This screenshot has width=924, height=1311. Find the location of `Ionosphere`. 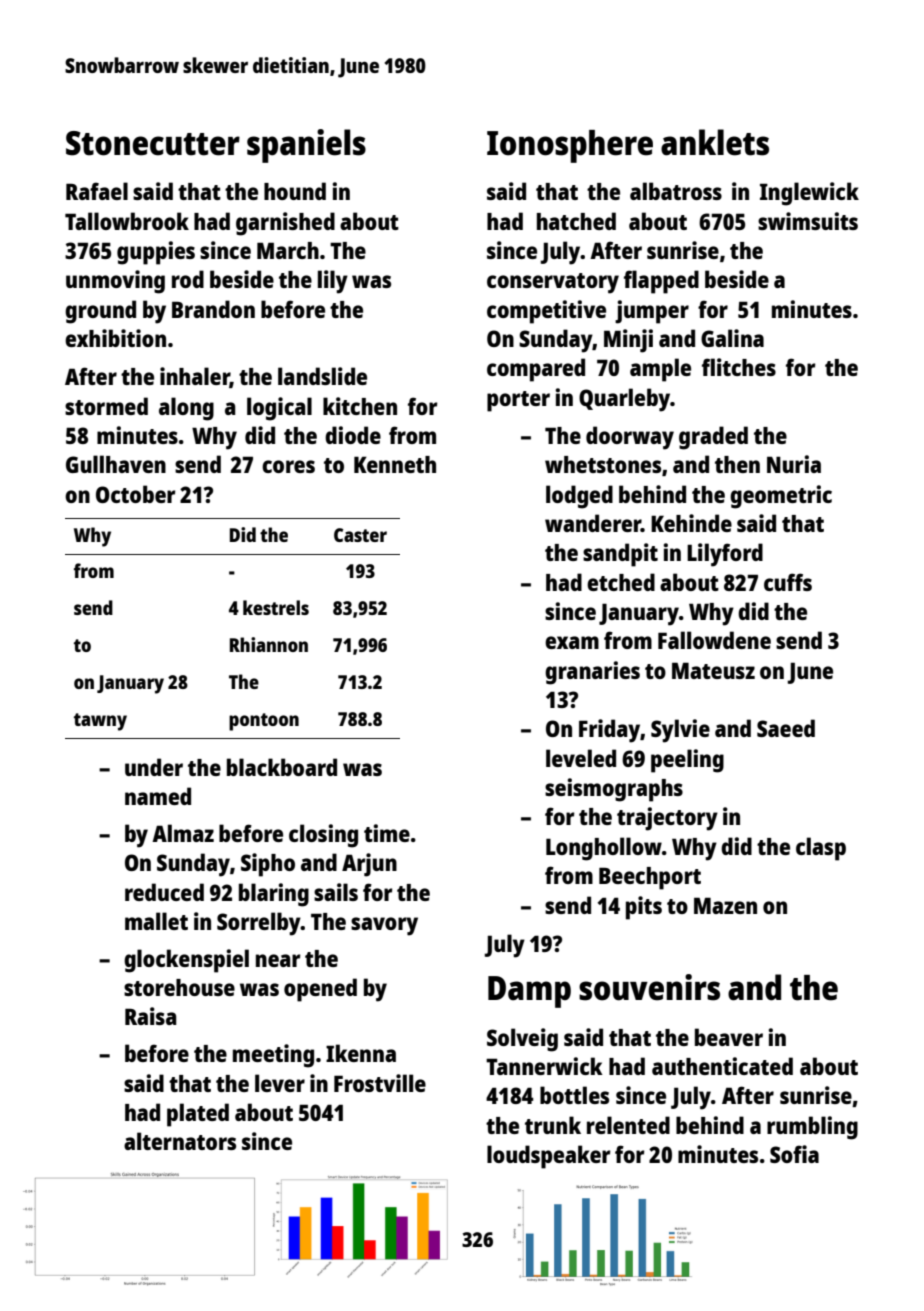

Ionosphere is located at coordinates (570, 146).
